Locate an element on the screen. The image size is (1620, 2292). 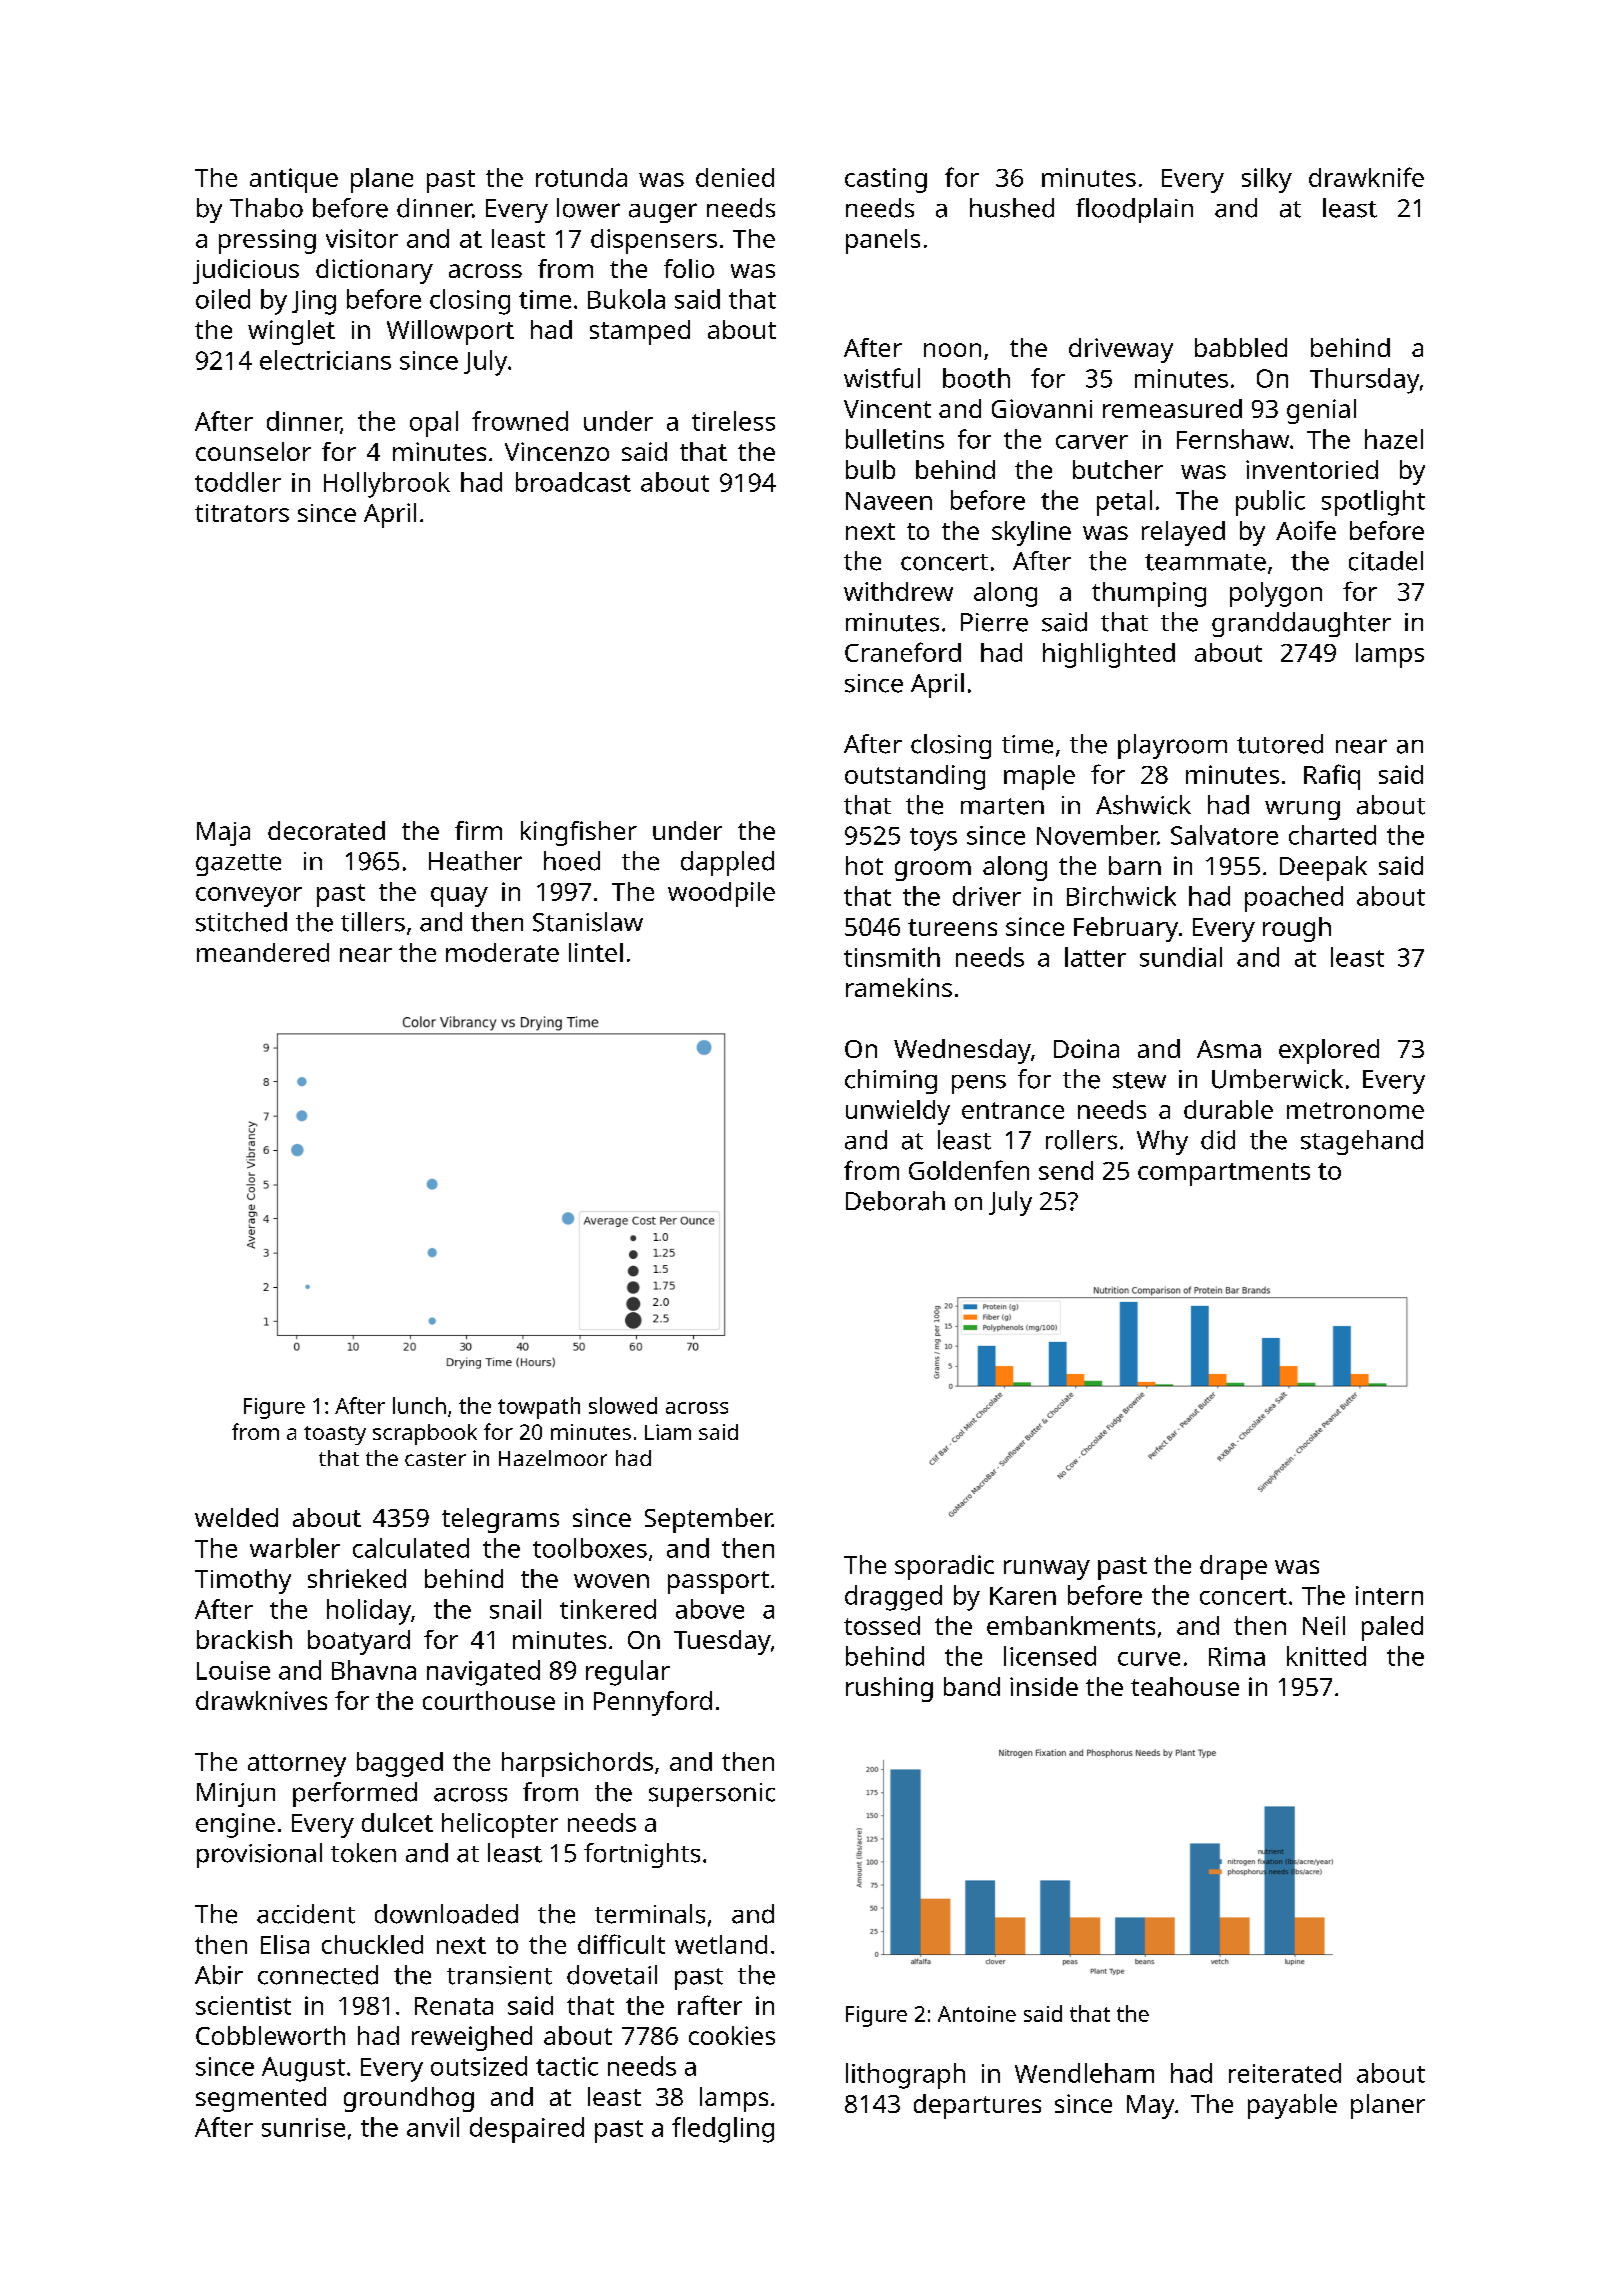
tillers is located at coordinates (373, 922).
